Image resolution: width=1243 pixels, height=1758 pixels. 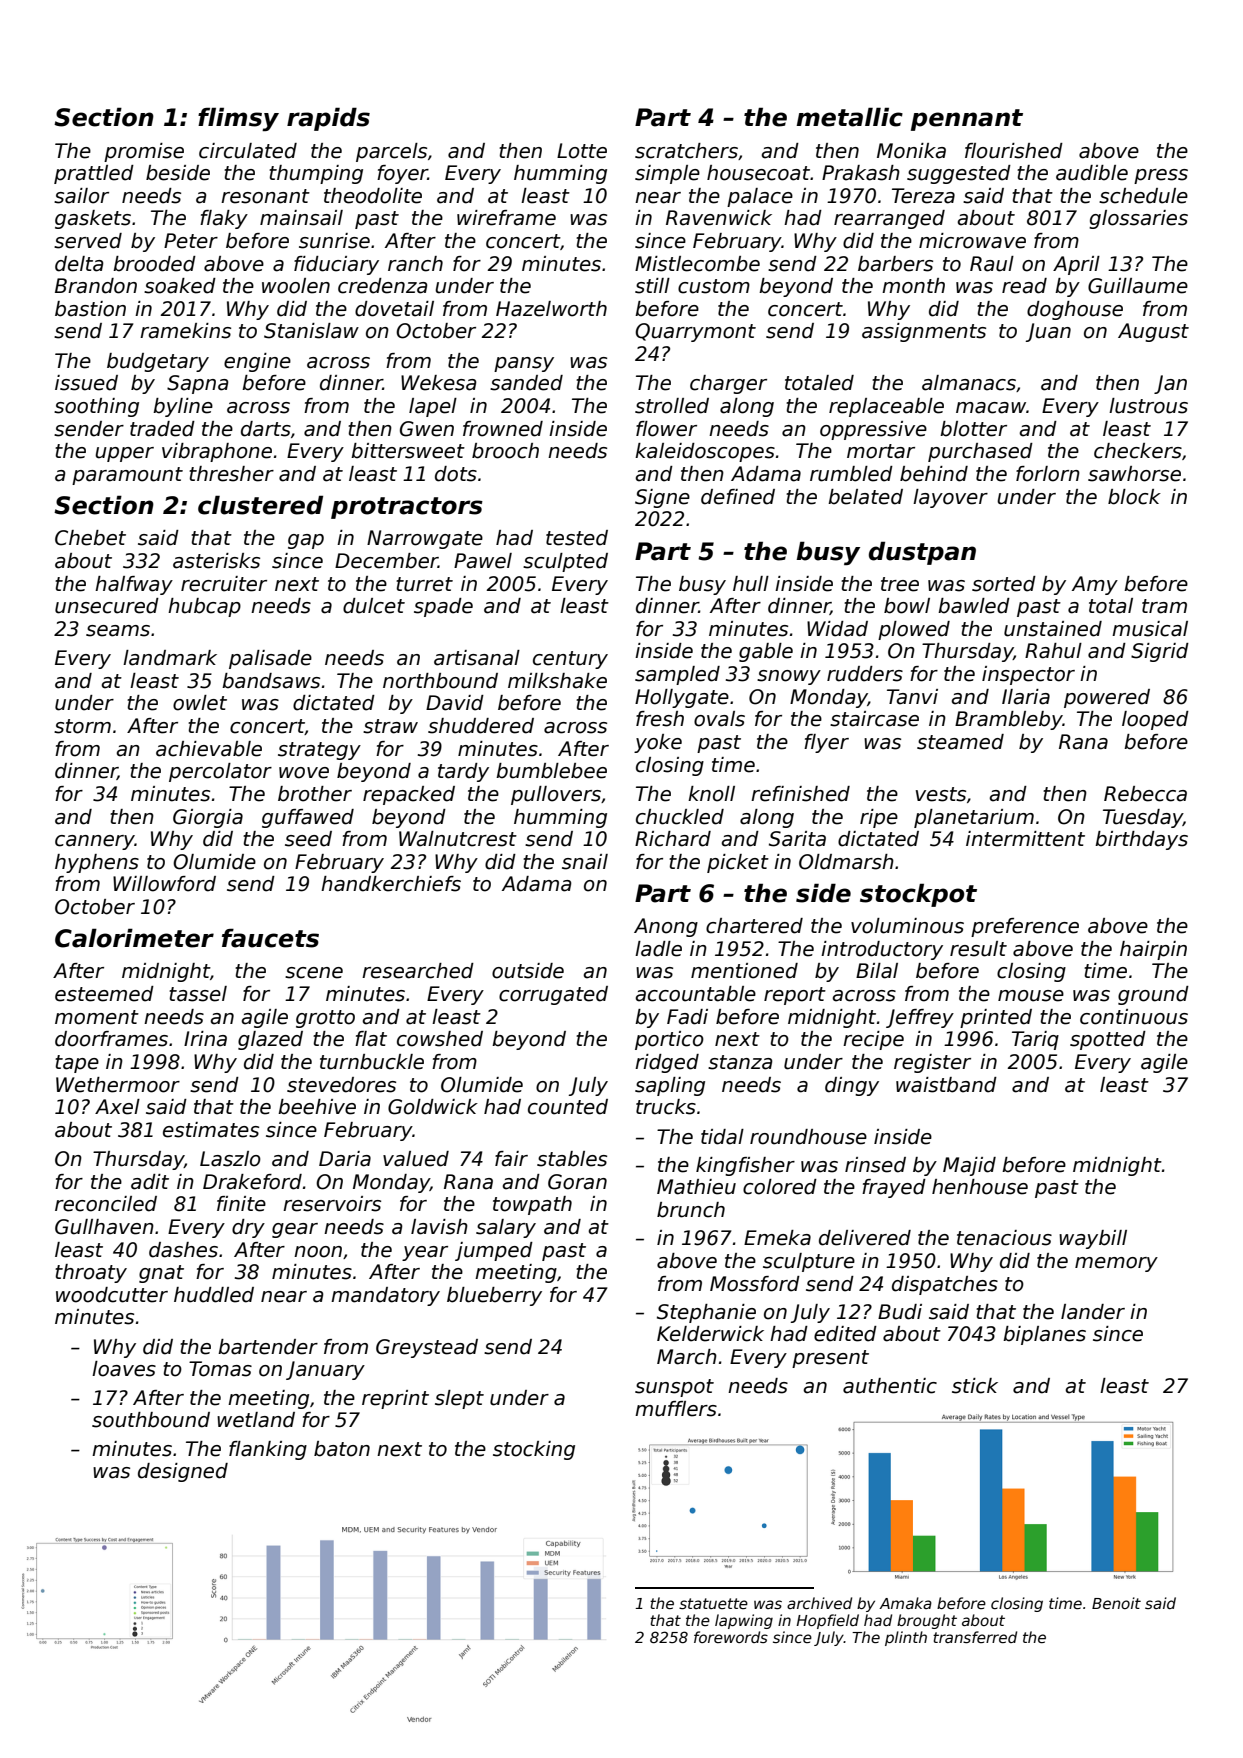 What do you see at coordinates (975, 1386) in the screenshot?
I see `stick` at bounding box center [975, 1386].
